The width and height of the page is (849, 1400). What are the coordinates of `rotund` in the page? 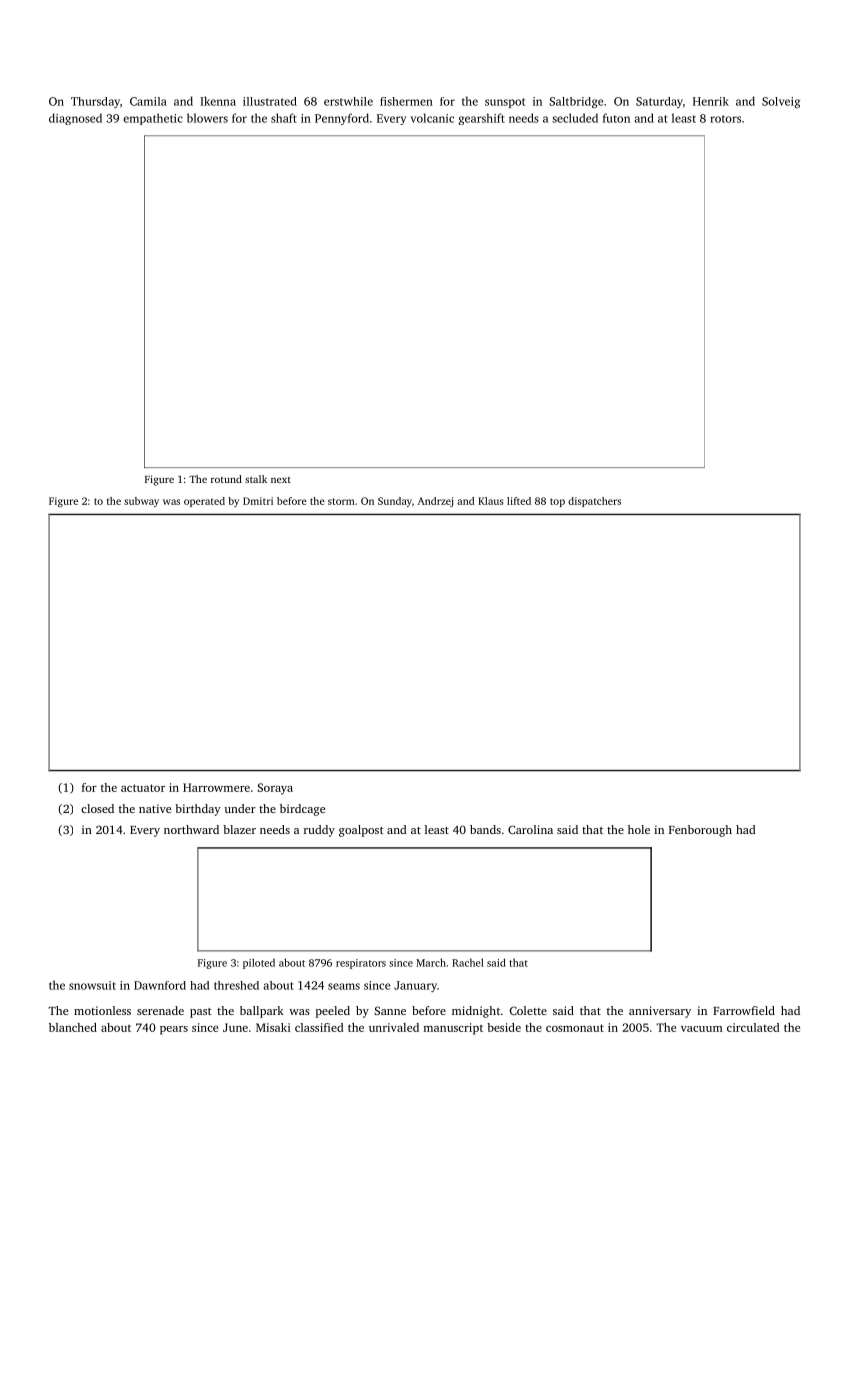 It's located at (226, 479).
